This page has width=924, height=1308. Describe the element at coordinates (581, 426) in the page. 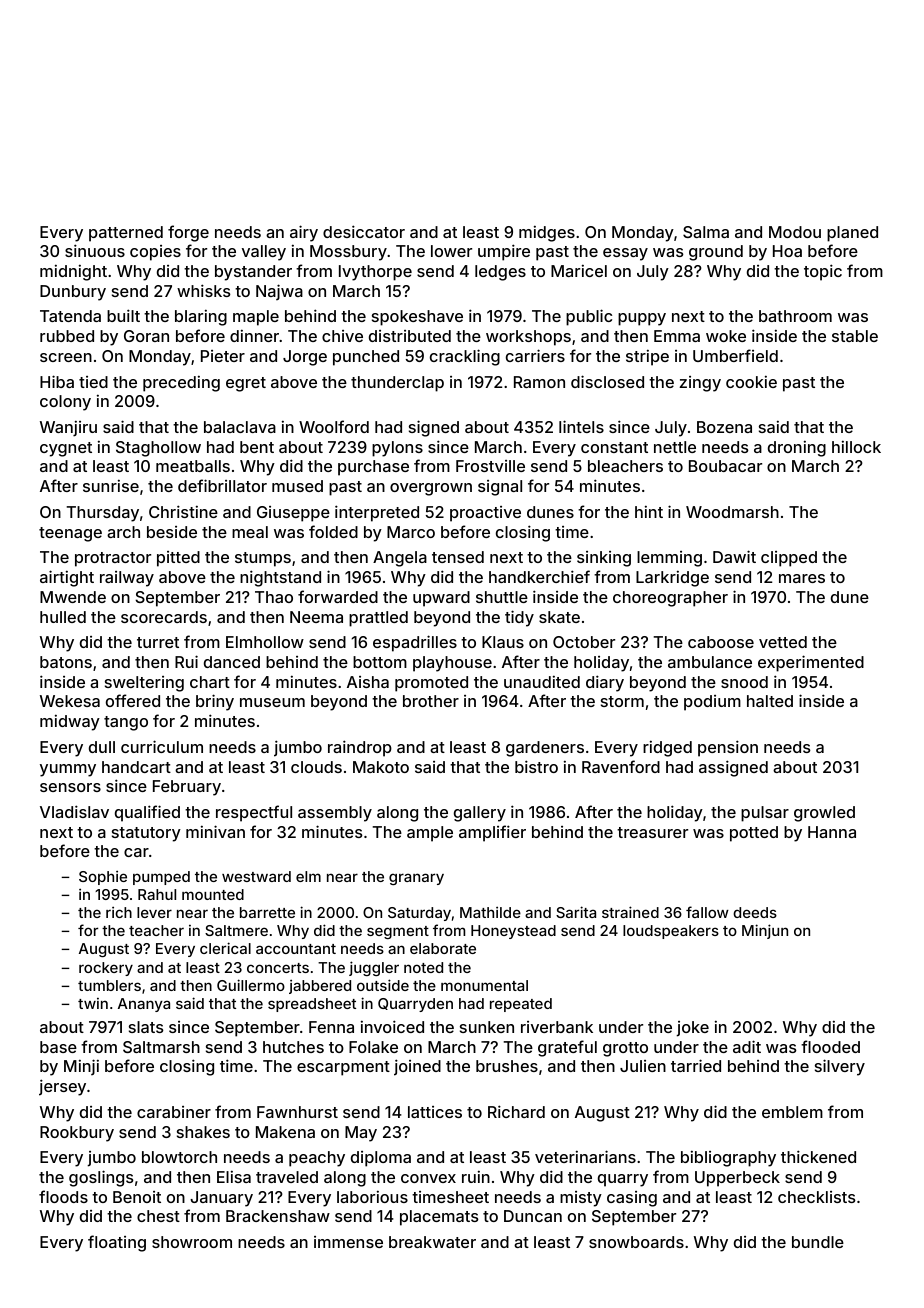

I see `lintels` at that location.
